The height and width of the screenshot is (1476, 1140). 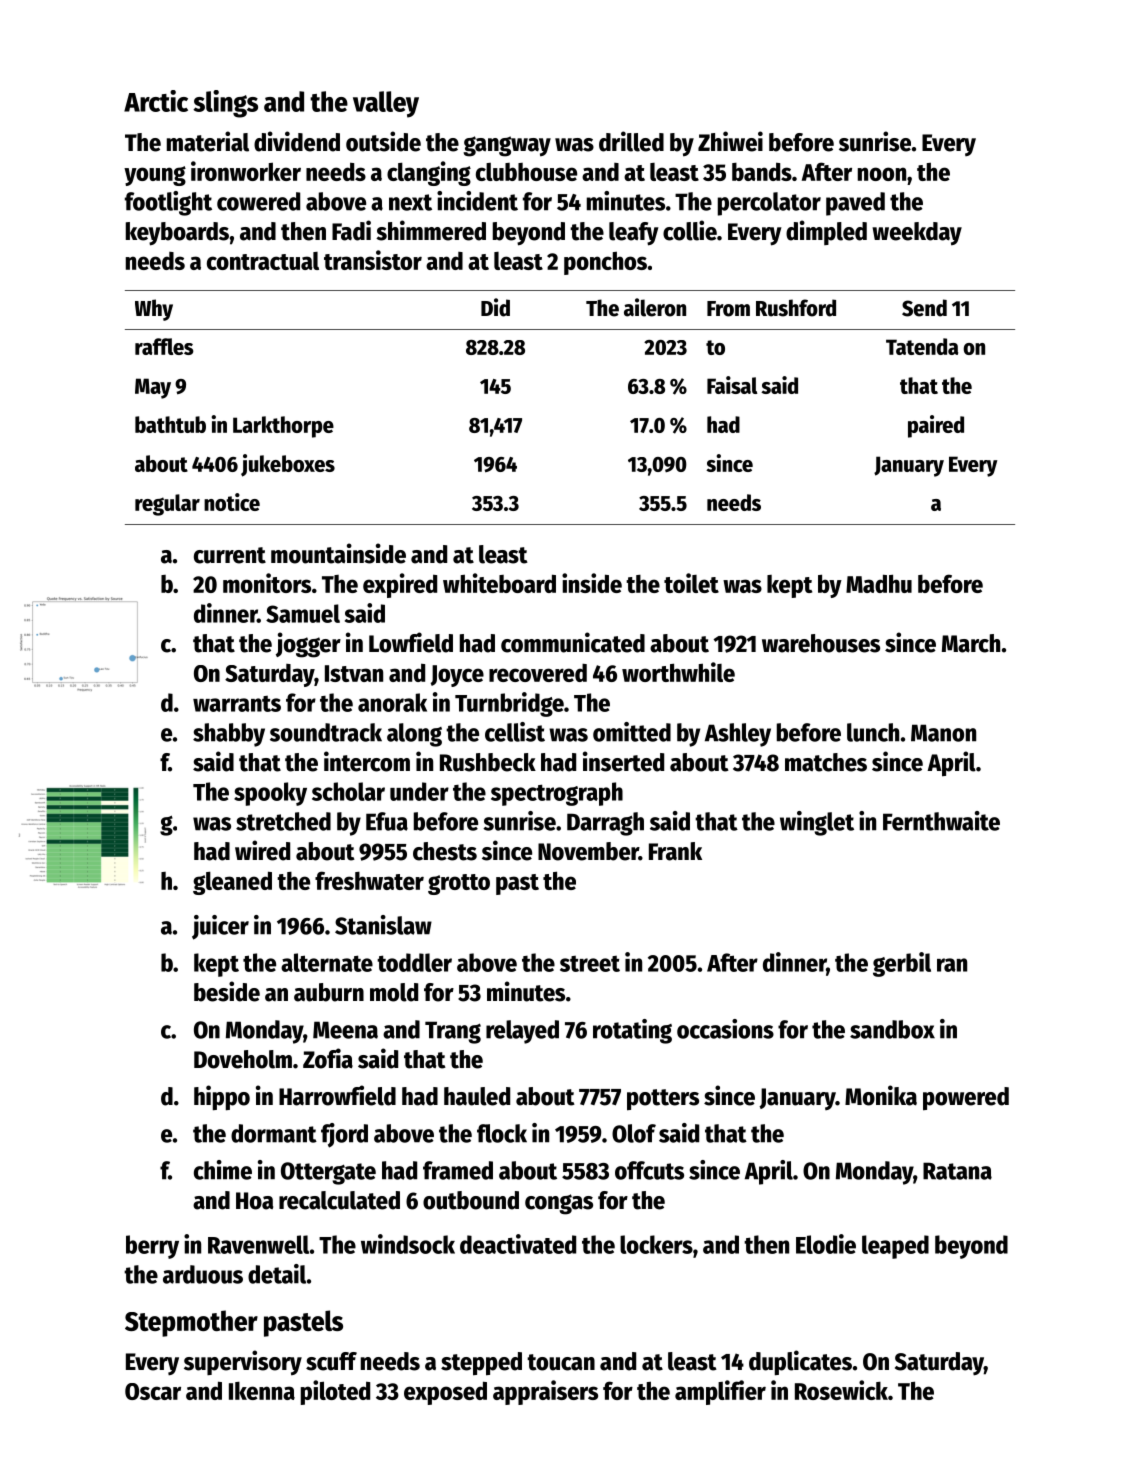 What do you see at coordinates (414, 735) in the screenshot?
I see `along` at bounding box center [414, 735].
